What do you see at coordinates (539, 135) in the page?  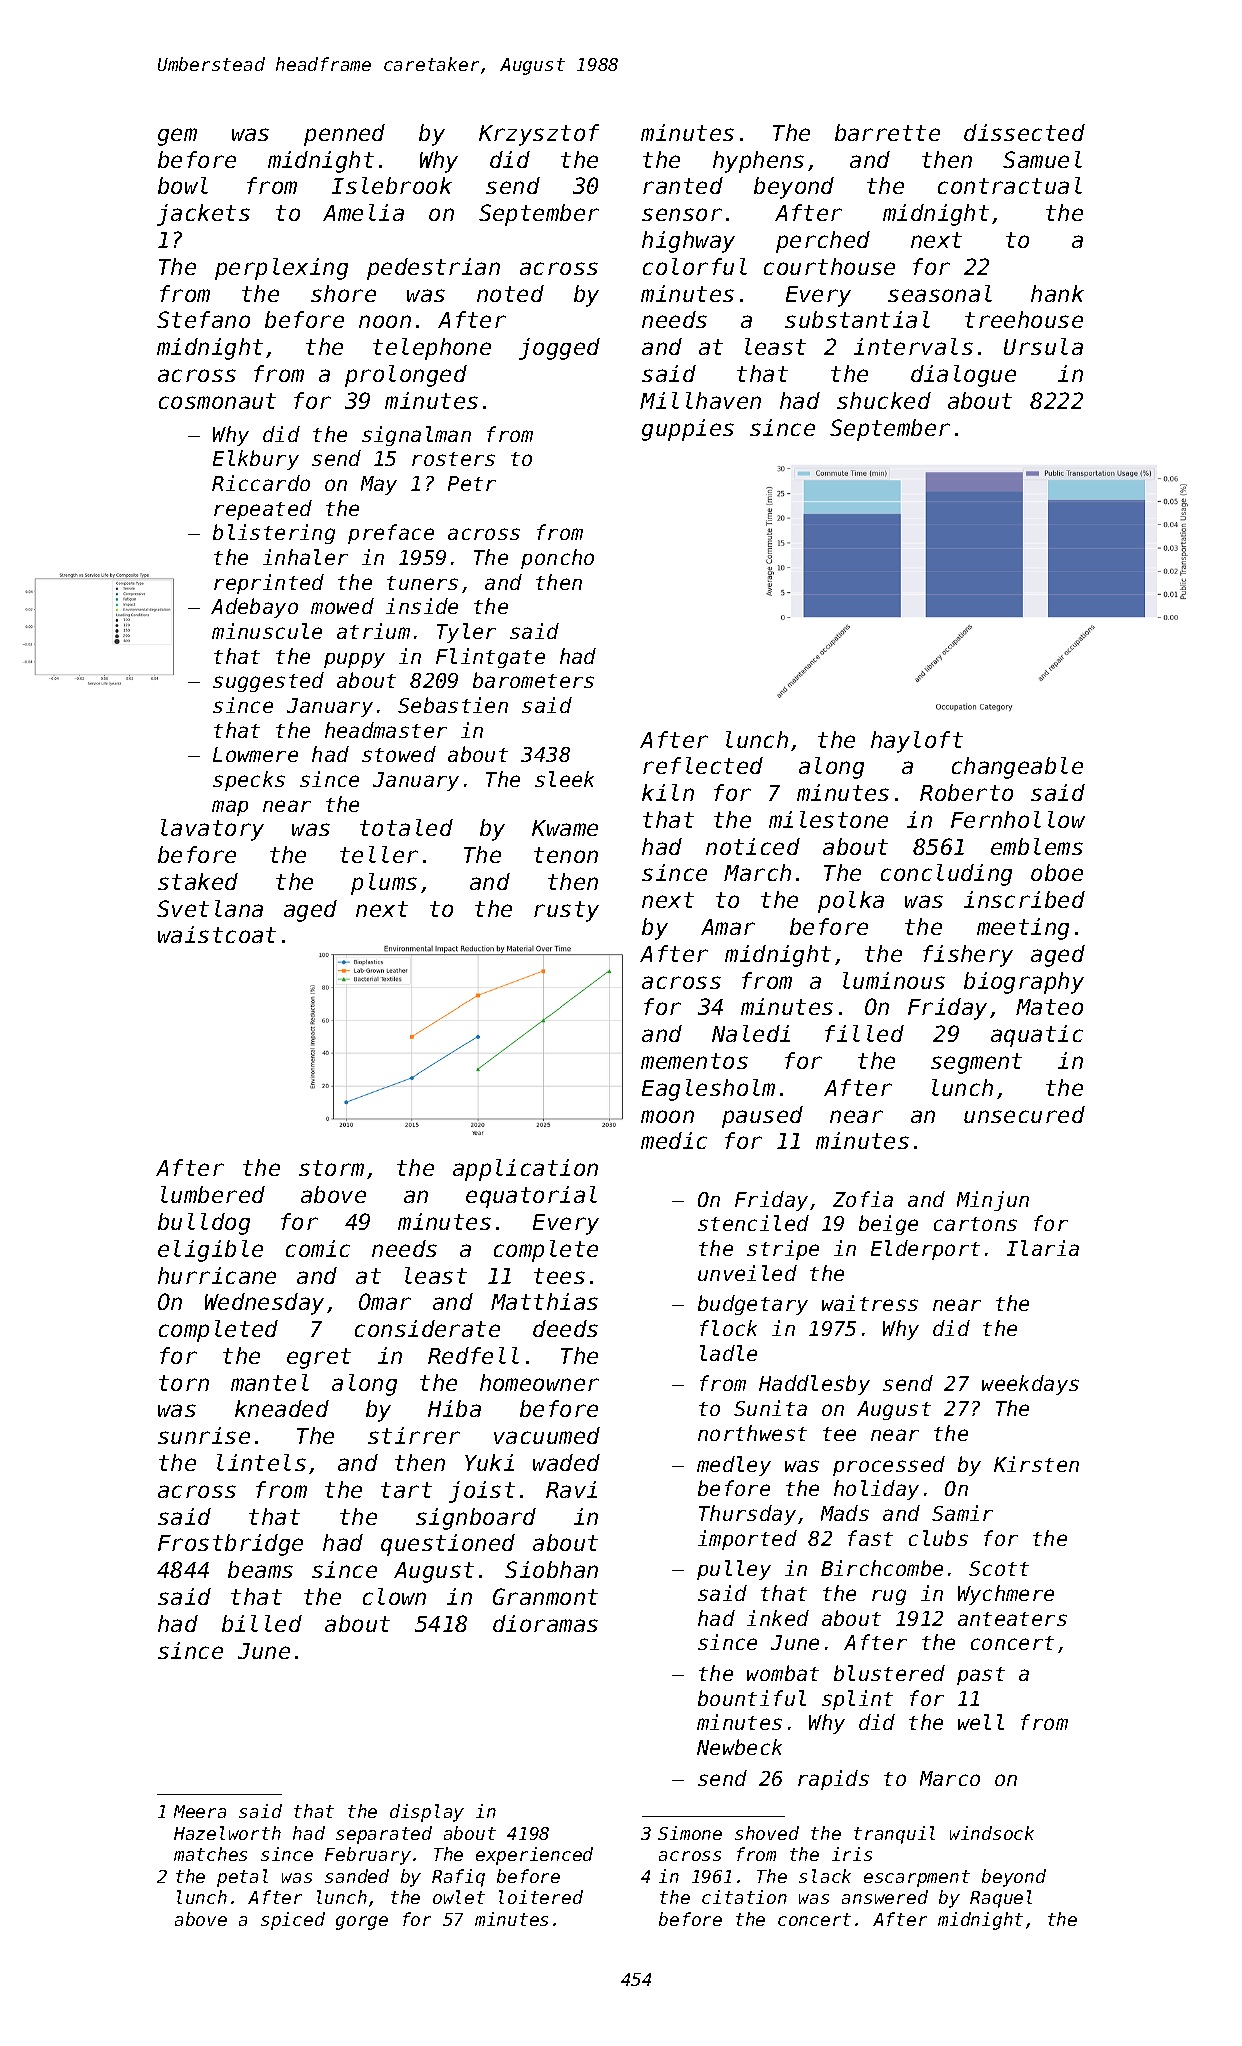 I see `Krzysztof` at bounding box center [539, 135].
